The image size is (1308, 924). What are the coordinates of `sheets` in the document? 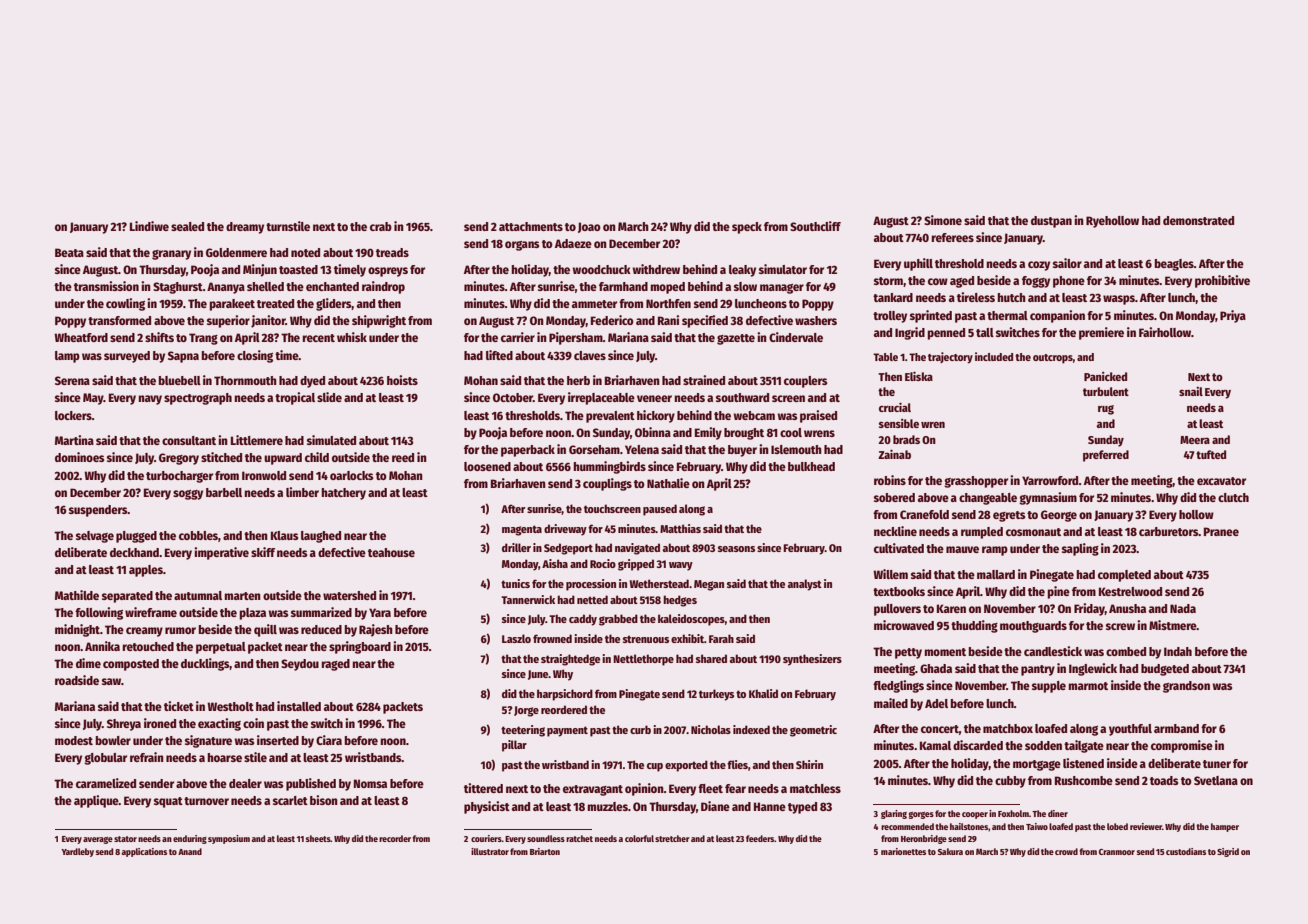 It's located at (318, 838).
